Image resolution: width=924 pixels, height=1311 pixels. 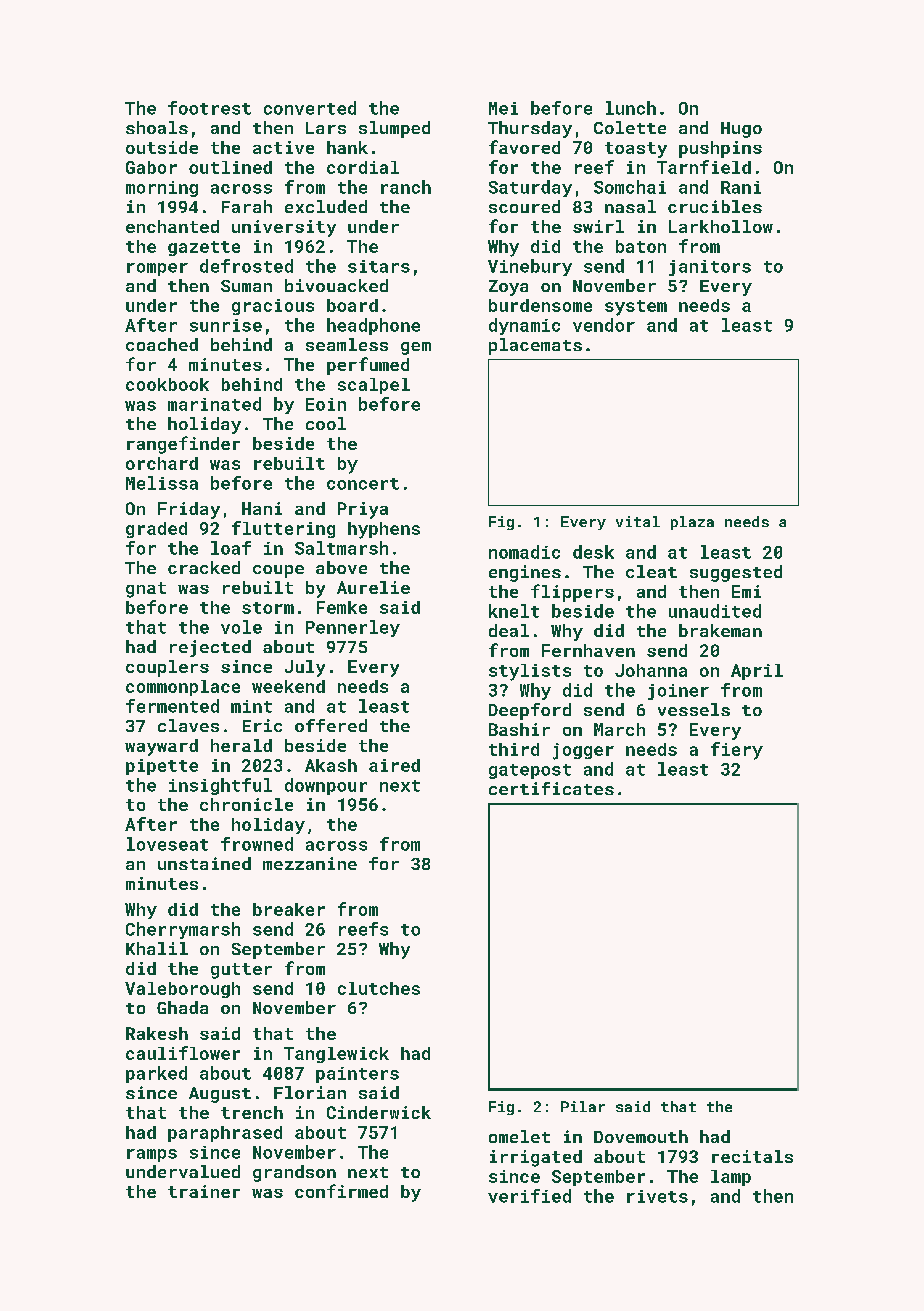 What do you see at coordinates (503, 108) in the screenshot?
I see `Mei` at bounding box center [503, 108].
